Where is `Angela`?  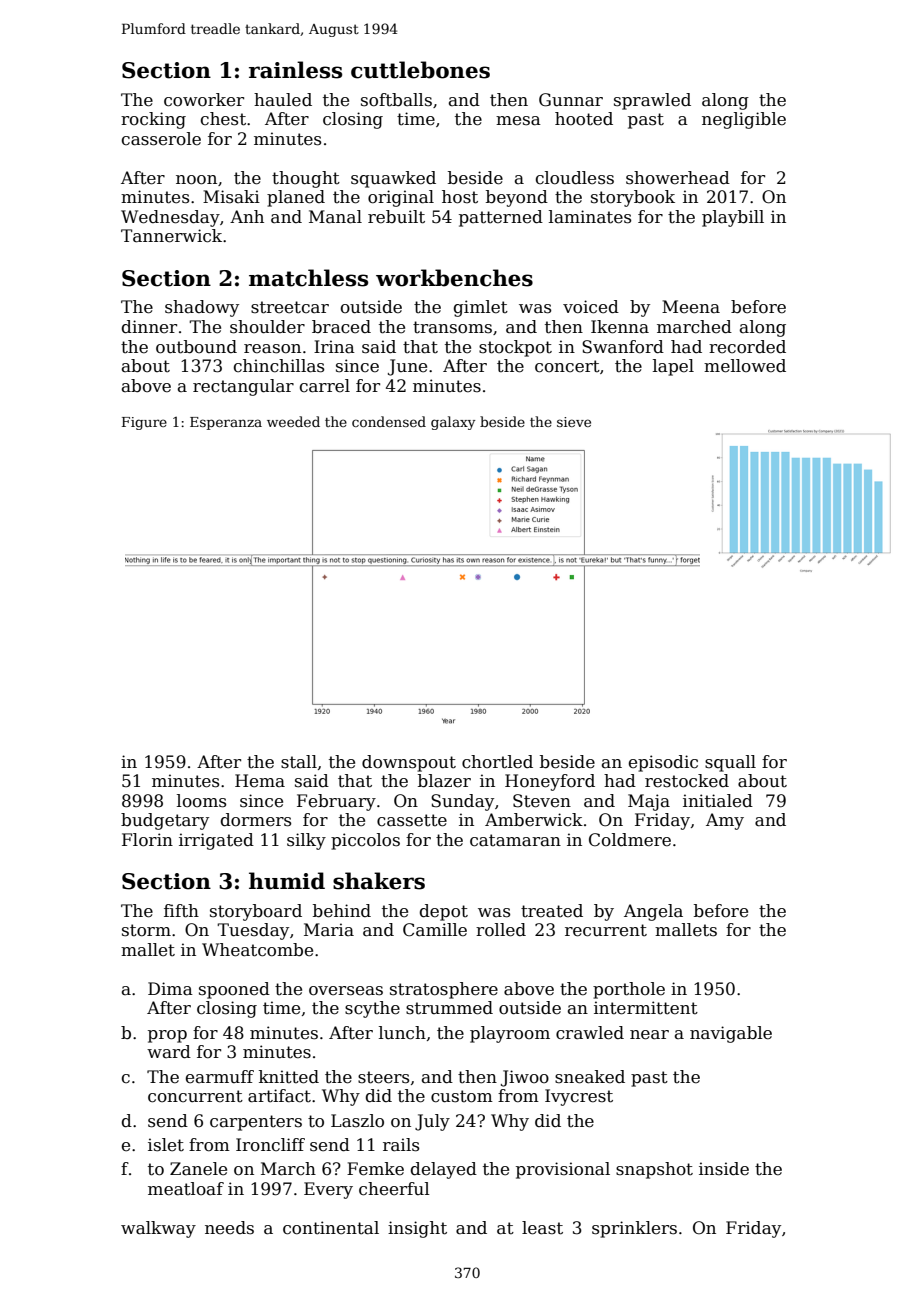
Angela is located at coordinates (653, 912).
